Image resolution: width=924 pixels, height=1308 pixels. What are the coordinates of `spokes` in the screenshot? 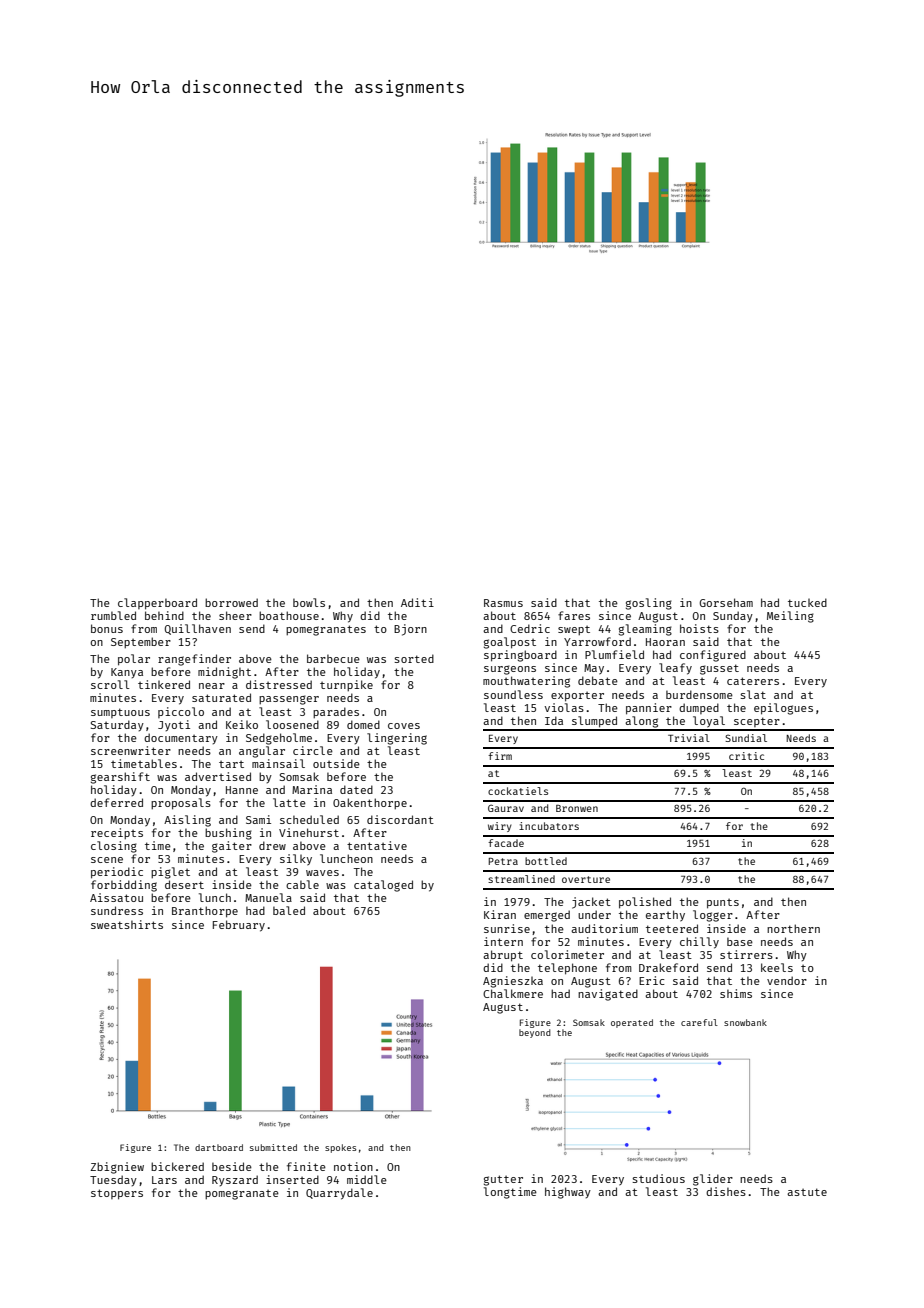 It's located at (340, 1148).
